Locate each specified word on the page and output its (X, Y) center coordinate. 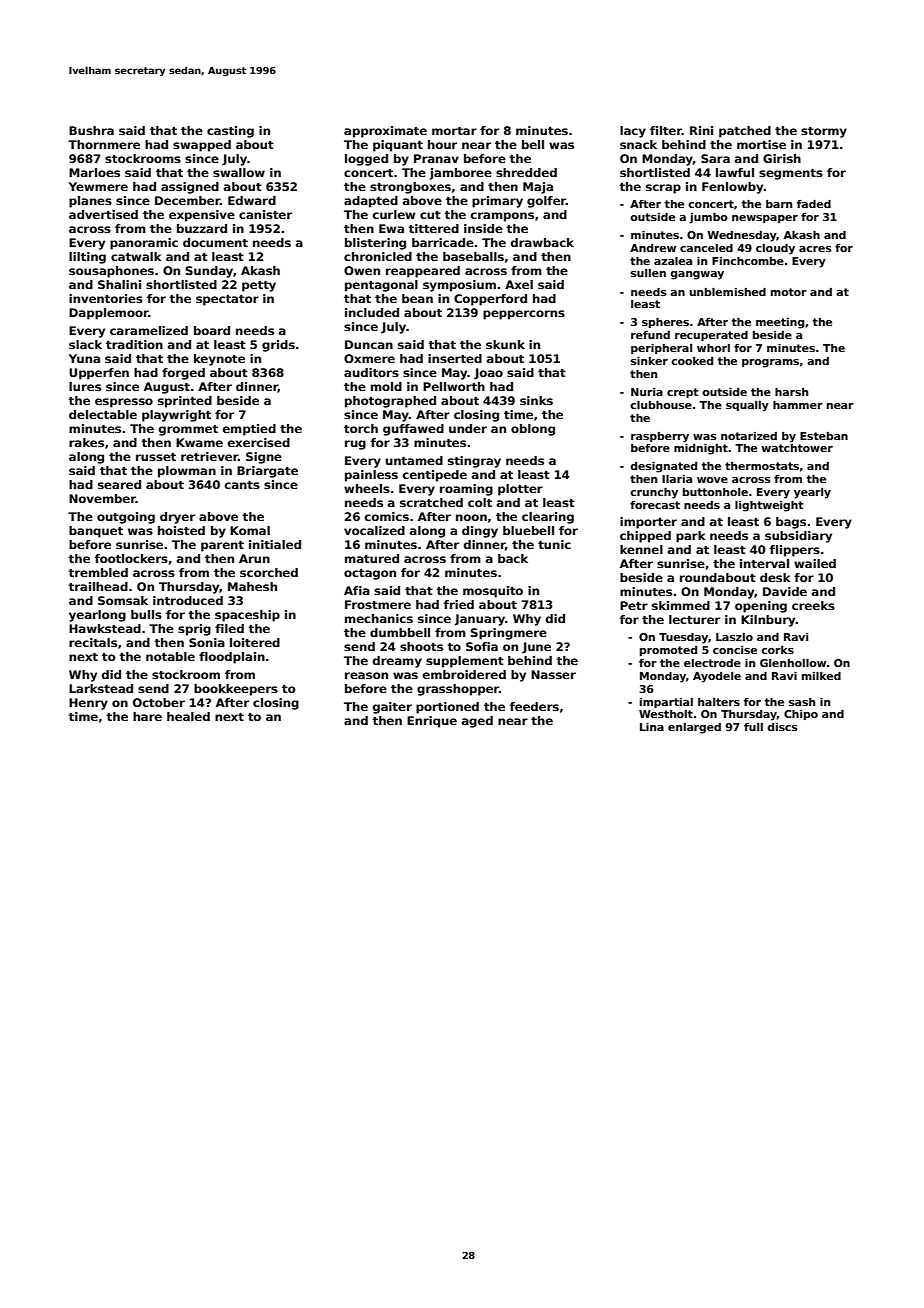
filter (666, 130)
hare (147, 716)
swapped (202, 146)
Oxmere (369, 358)
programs (770, 363)
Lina (652, 727)
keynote (219, 360)
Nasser (553, 674)
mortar (454, 131)
